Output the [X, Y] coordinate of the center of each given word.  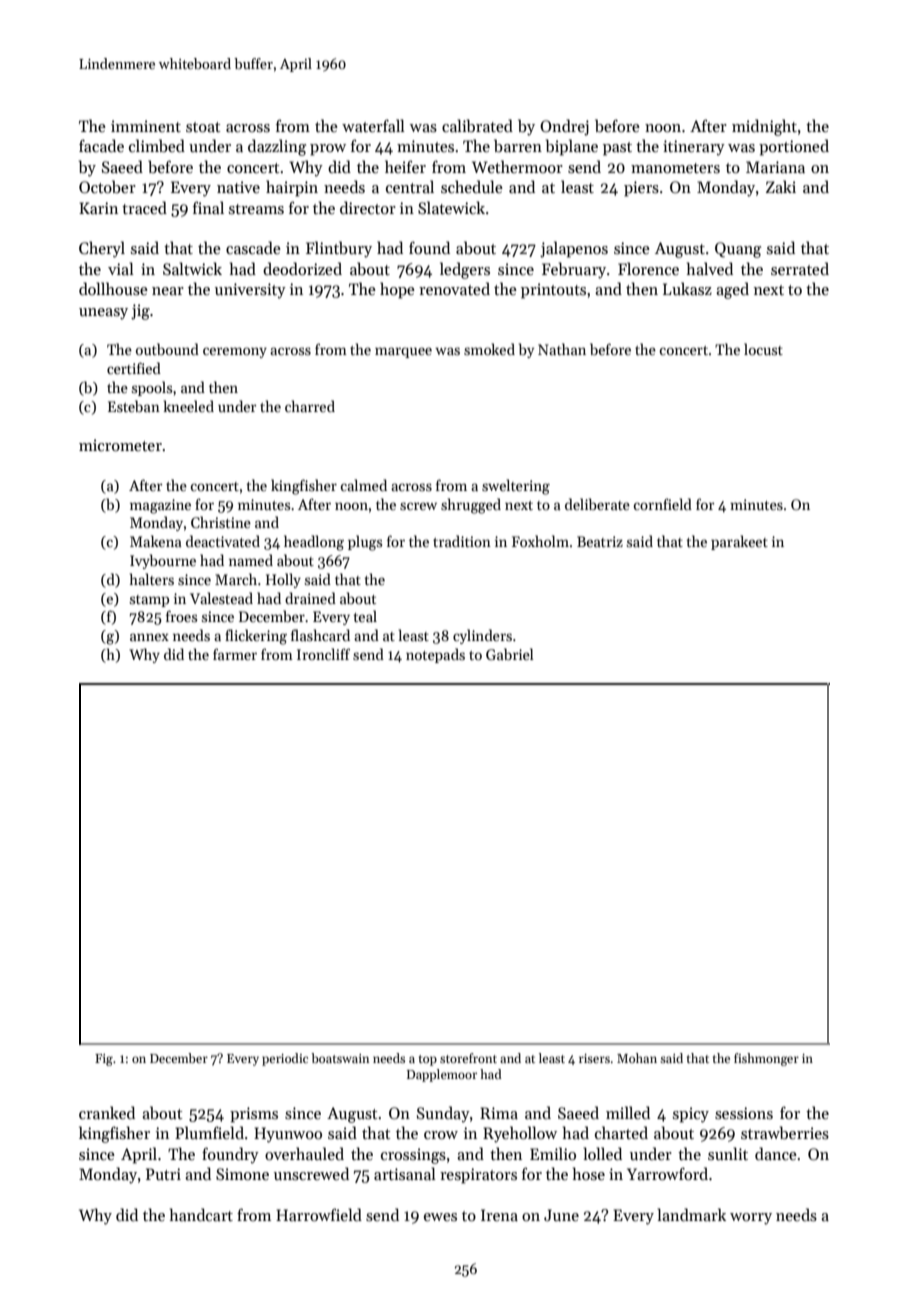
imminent [146, 126]
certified [134, 368]
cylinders [482, 636]
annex [149, 637]
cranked [107, 1112]
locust [763, 349]
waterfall [373, 125]
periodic [285, 1059]
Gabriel [510, 654]
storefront [468, 1058]
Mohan [637, 1058]
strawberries [785, 1133]
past [617, 149]
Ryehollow [520, 1134]
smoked [489, 349]
